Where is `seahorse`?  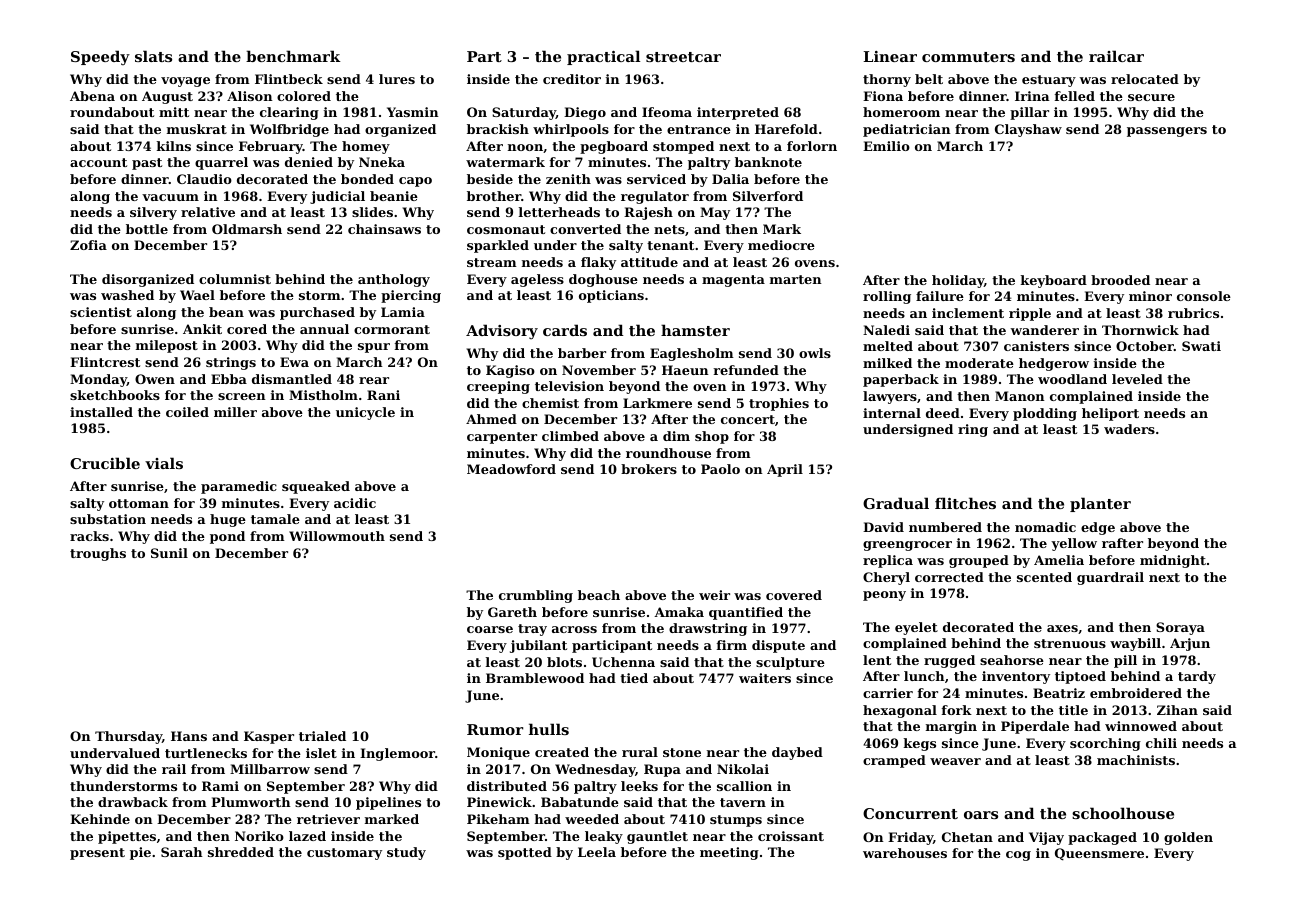 seahorse is located at coordinates (1012, 660).
